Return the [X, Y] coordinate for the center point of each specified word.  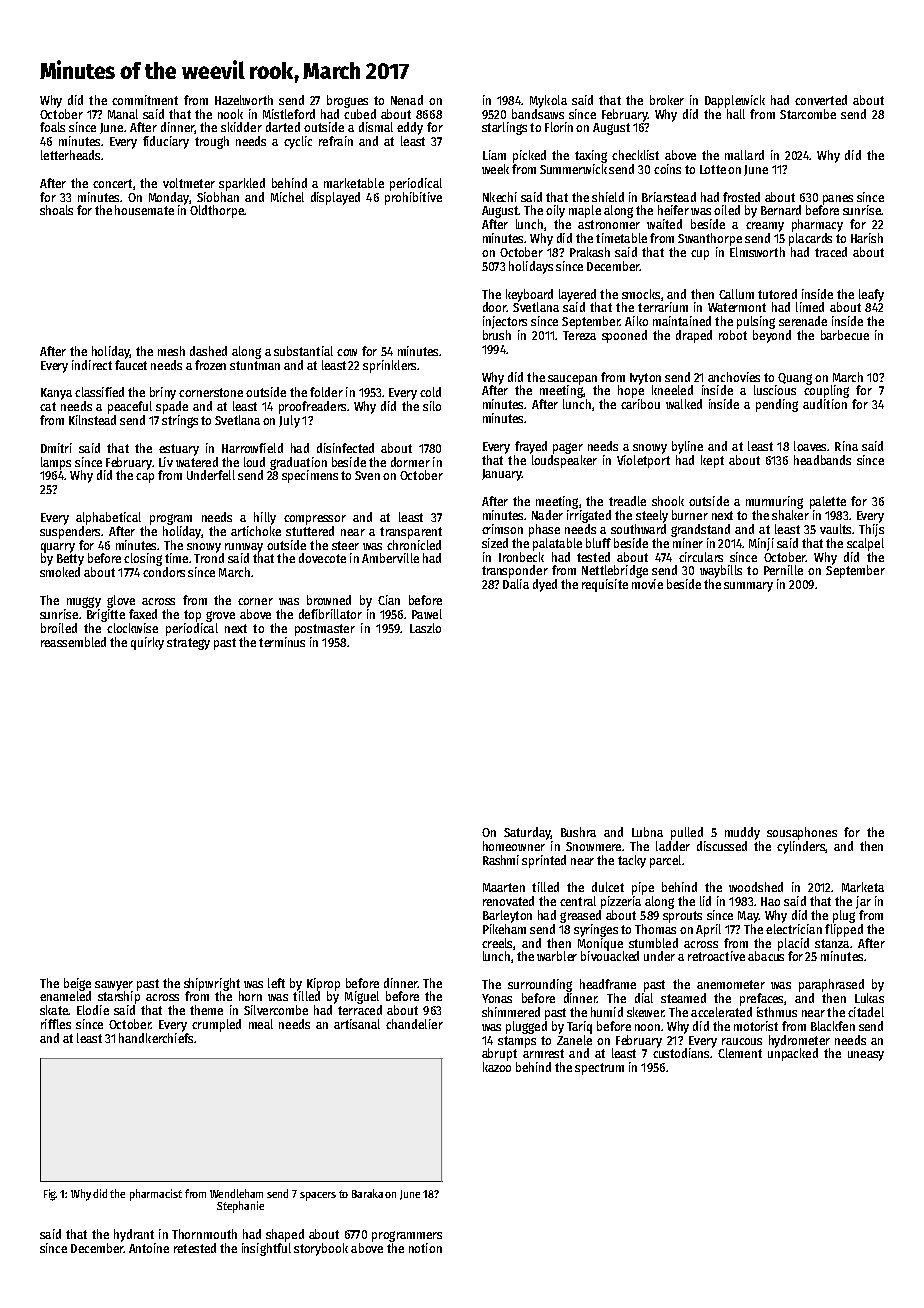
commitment [145, 100]
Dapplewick [735, 101]
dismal [376, 127]
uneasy [866, 1056]
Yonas [497, 998]
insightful [266, 1249]
